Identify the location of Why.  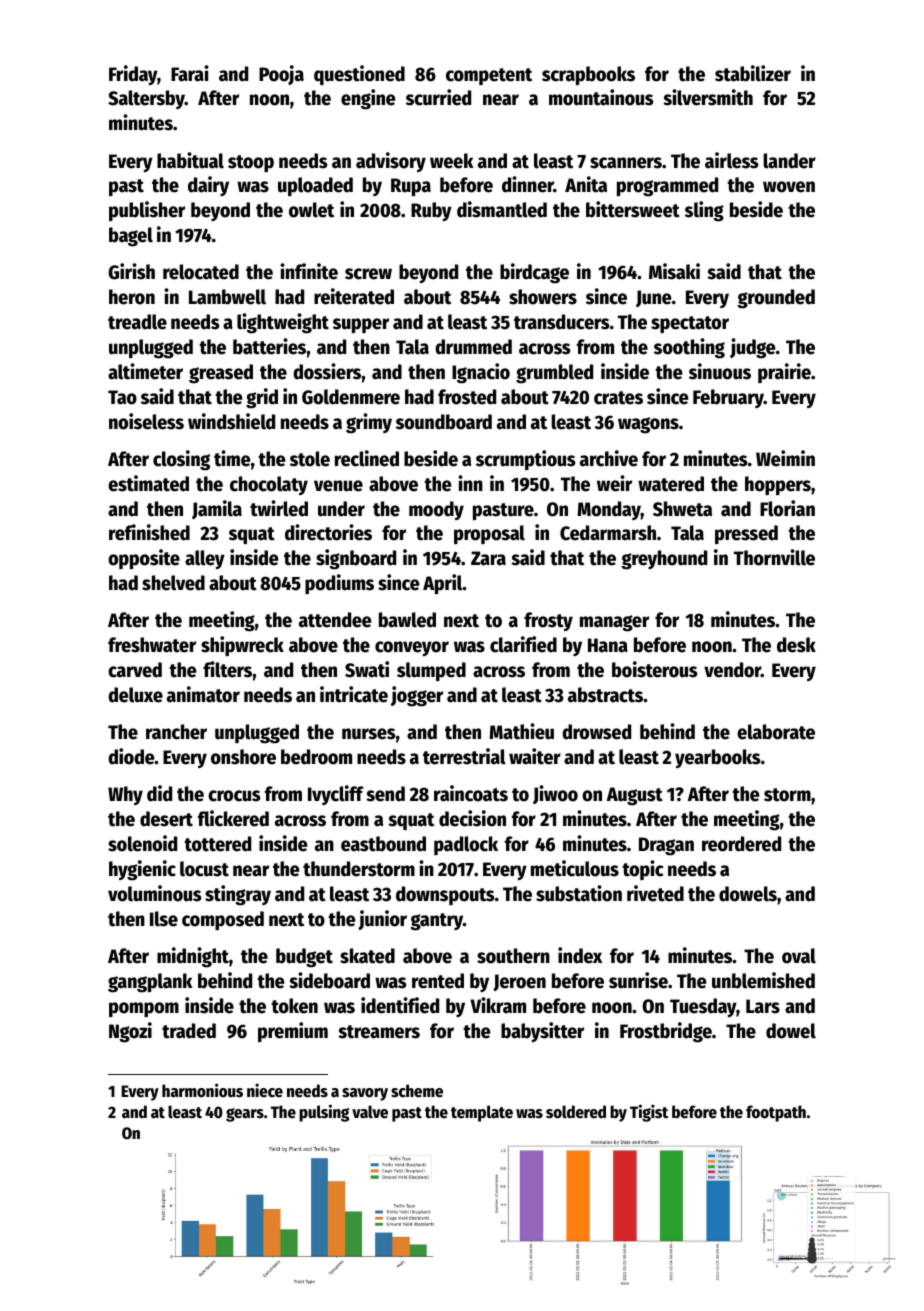
(125, 795).
